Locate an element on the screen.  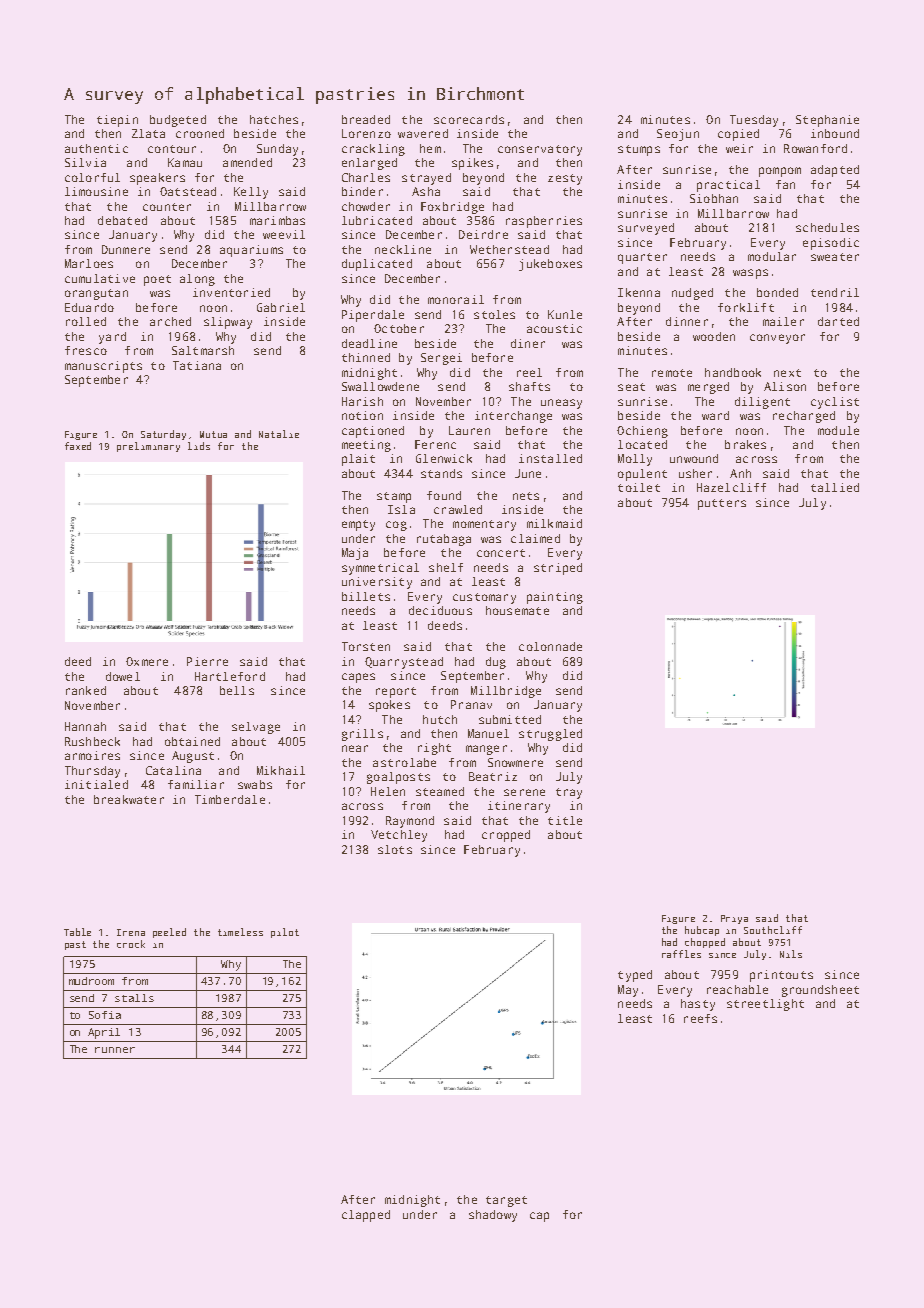
Quarrystead is located at coordinates (404, 663).
